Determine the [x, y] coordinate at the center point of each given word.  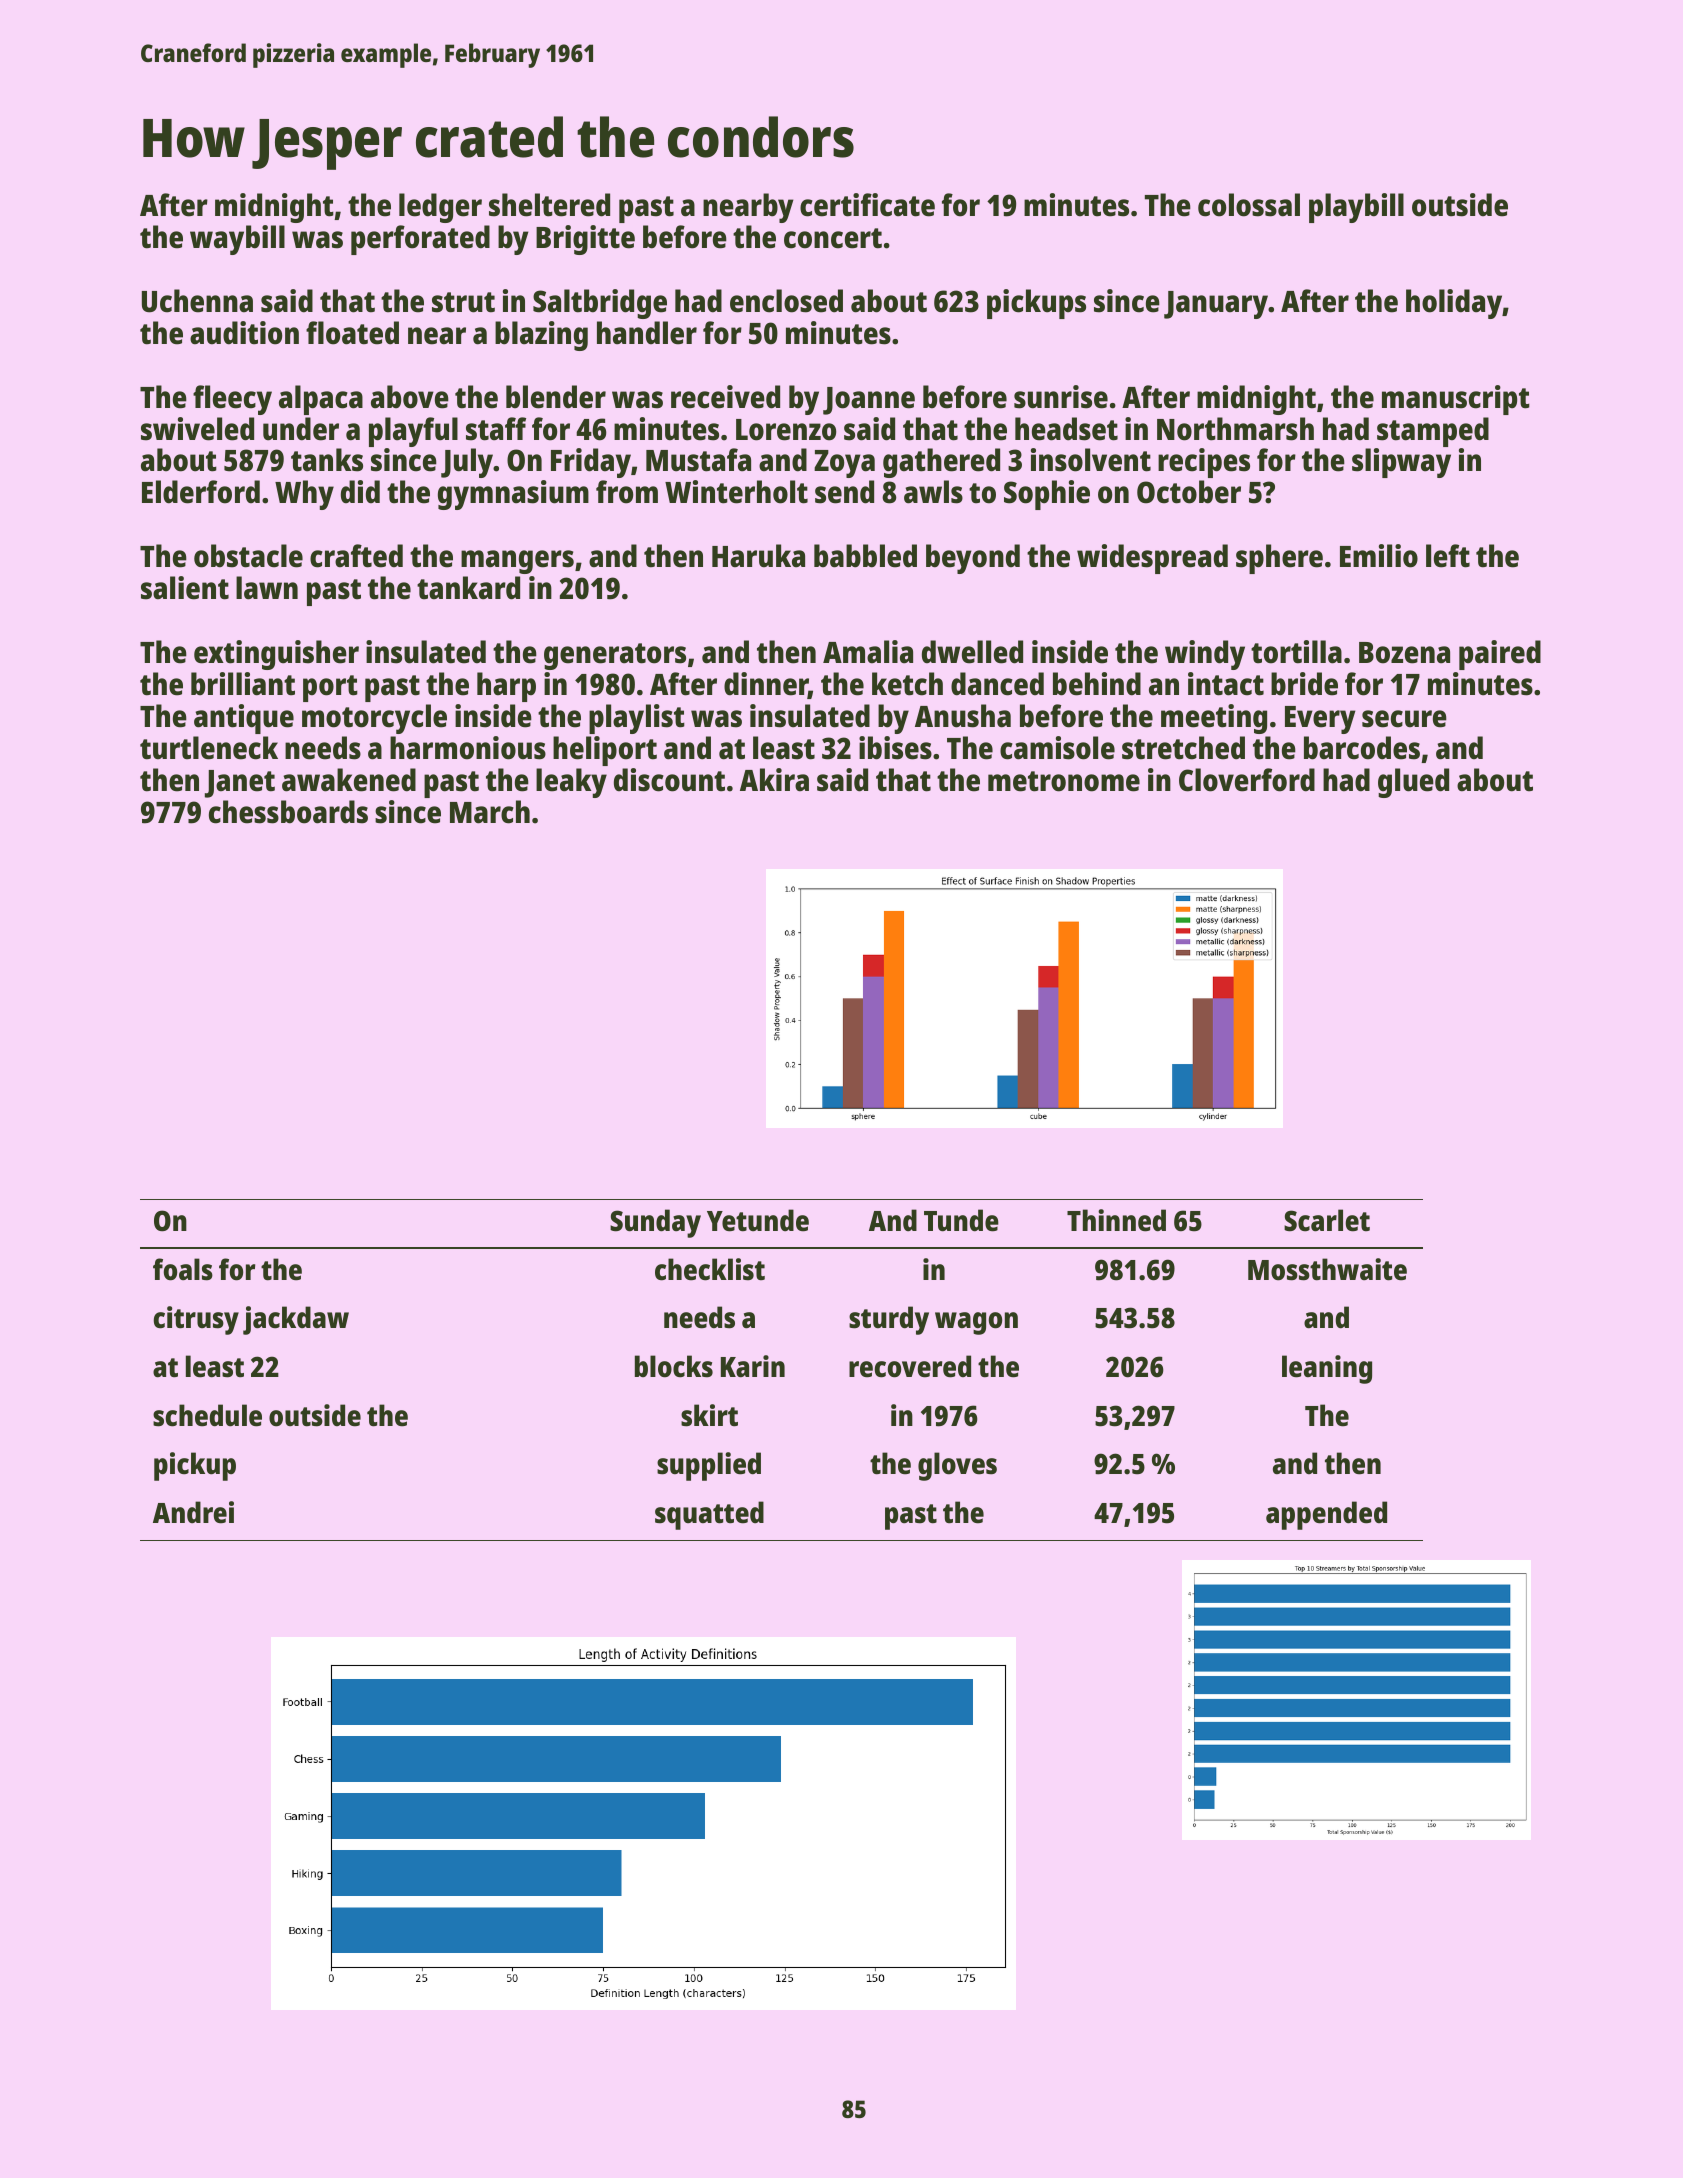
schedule [207, 1415]
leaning [1327, 1369]
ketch [907, 684]
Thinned [1116, 1220]
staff [496, 429]
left [1448, 556]
